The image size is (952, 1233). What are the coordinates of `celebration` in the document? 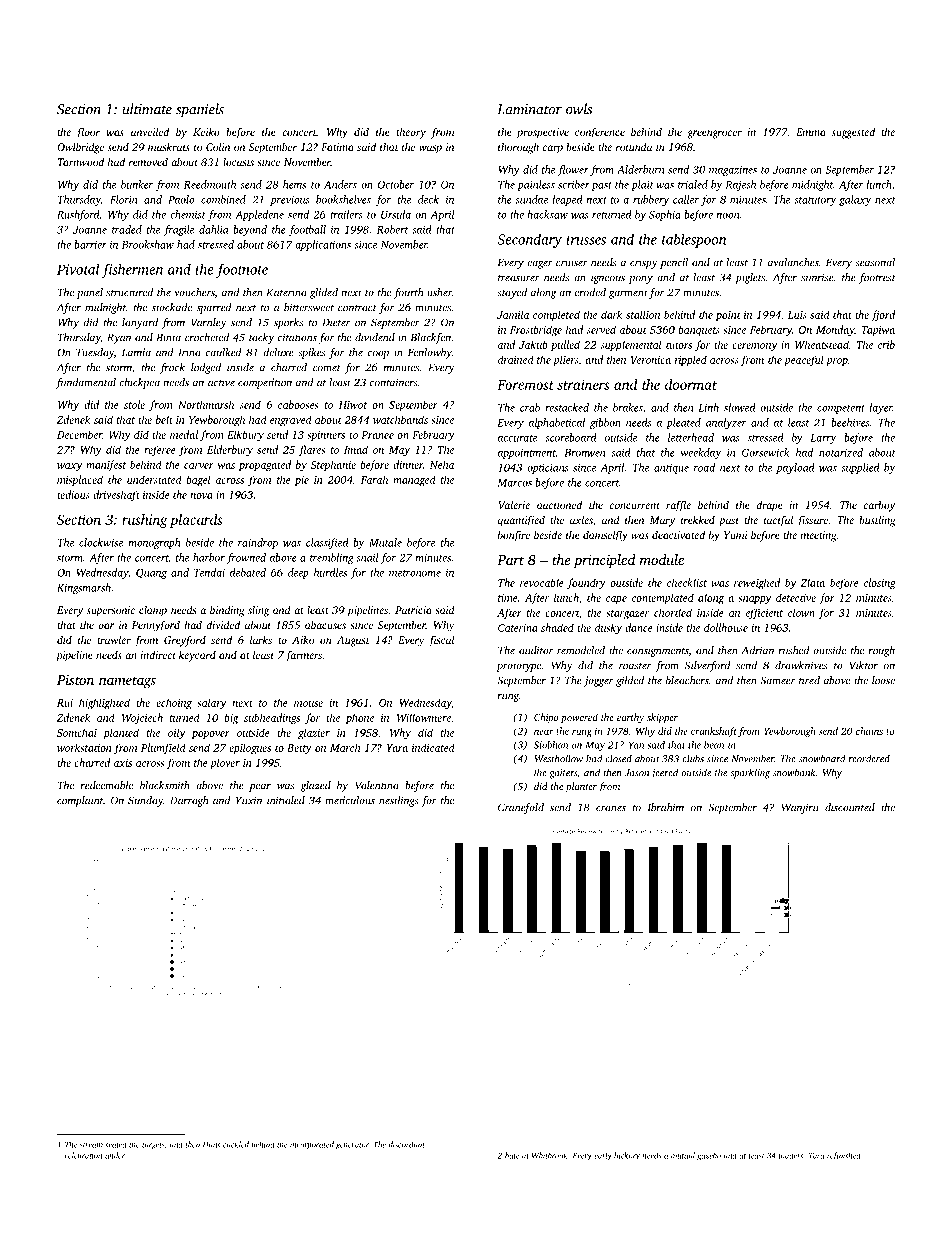 It's located at (83, 1155).
